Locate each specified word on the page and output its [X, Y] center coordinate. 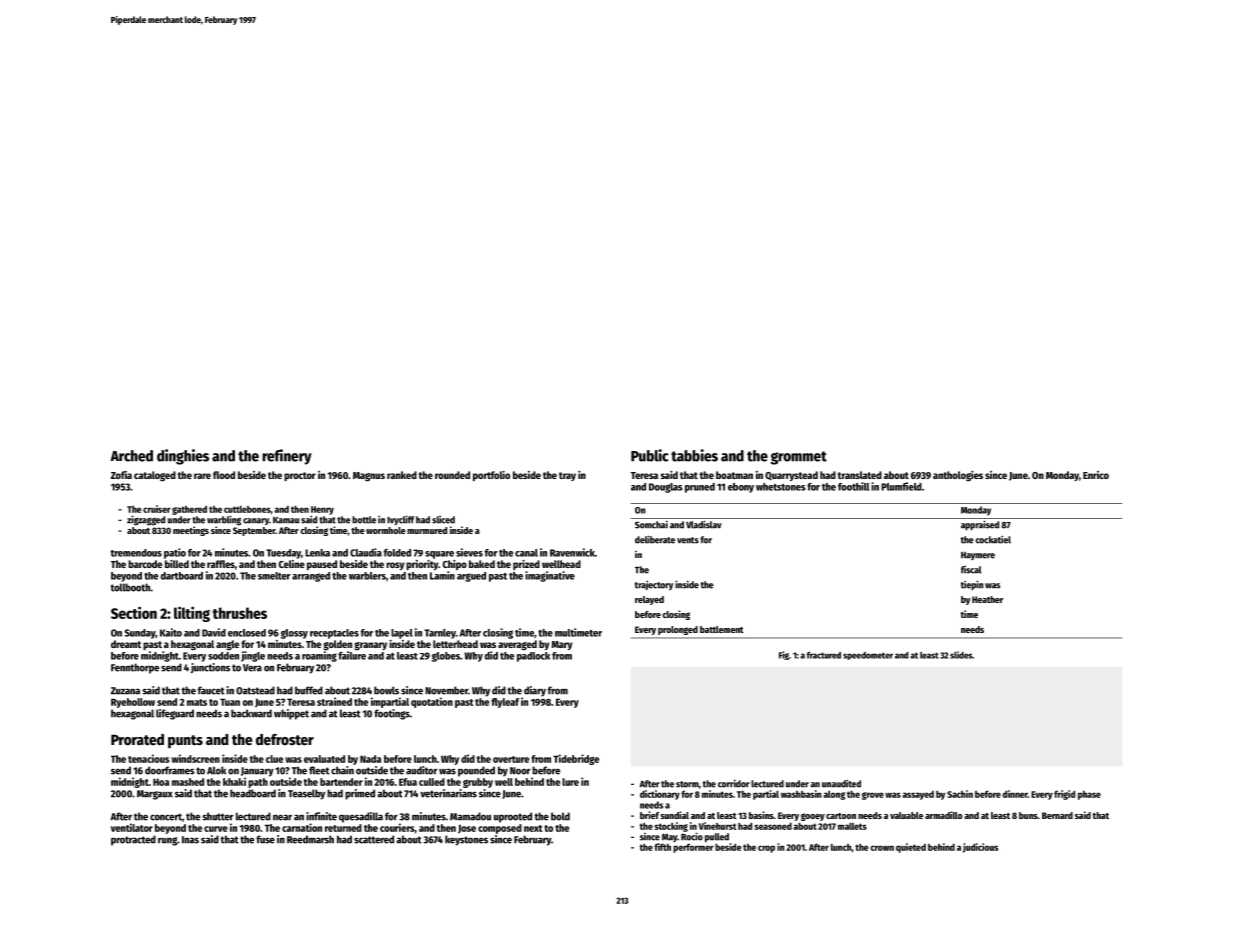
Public [650, 455]
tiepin [972, 585]
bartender [341, 782]
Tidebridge [576, 759]
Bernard [1057, 815]
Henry [322, 510]
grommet [798, 458]
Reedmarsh [310, 839]
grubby [478, 783]
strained [334, 701]
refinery [287, 457]
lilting [192, 614]
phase [1089, 795]
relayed [649, 600]
